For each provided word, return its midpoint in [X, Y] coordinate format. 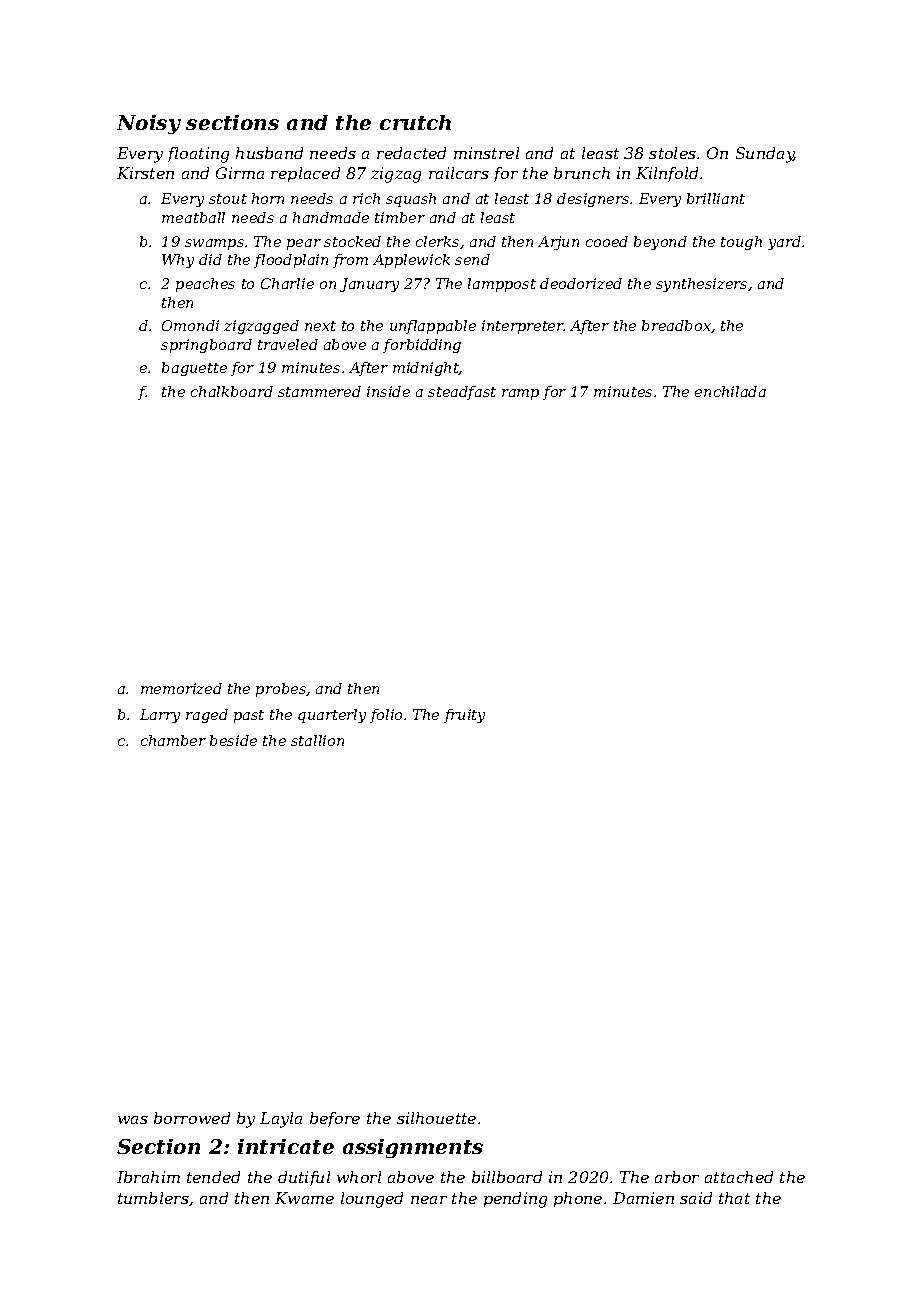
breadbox [676, 325]
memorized [181, 688]
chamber [173, 740]
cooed [607, 241]
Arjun [558, 243]
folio [386, 716]
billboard [507, 1177]
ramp [520, 394]
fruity [464, 716]
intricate [286, 1146]
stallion [317, 740]
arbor [677, 1177]
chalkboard [232, 391]
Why [178, 261]
